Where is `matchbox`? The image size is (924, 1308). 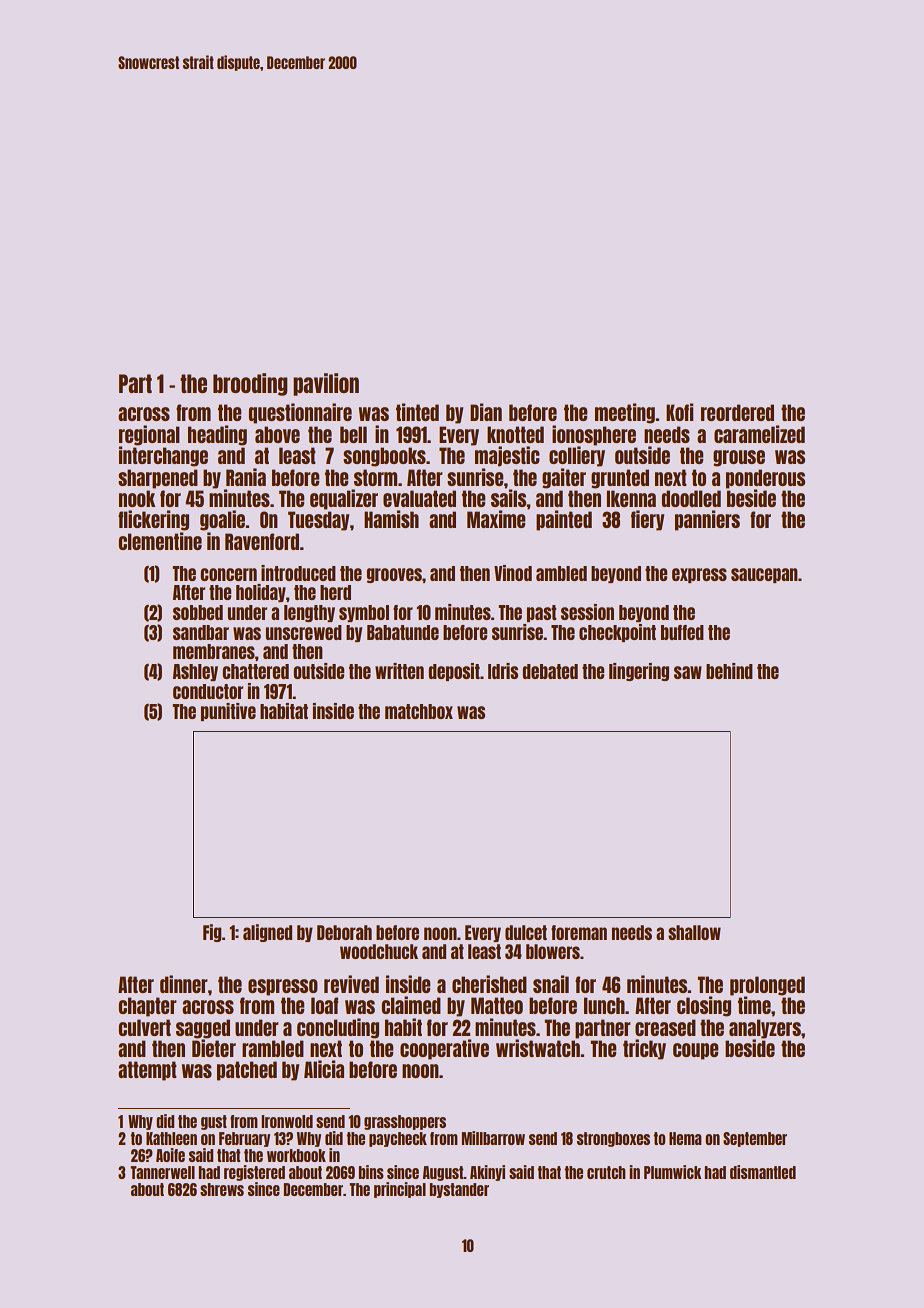 matchbox is located at coordinates (419, 711).
